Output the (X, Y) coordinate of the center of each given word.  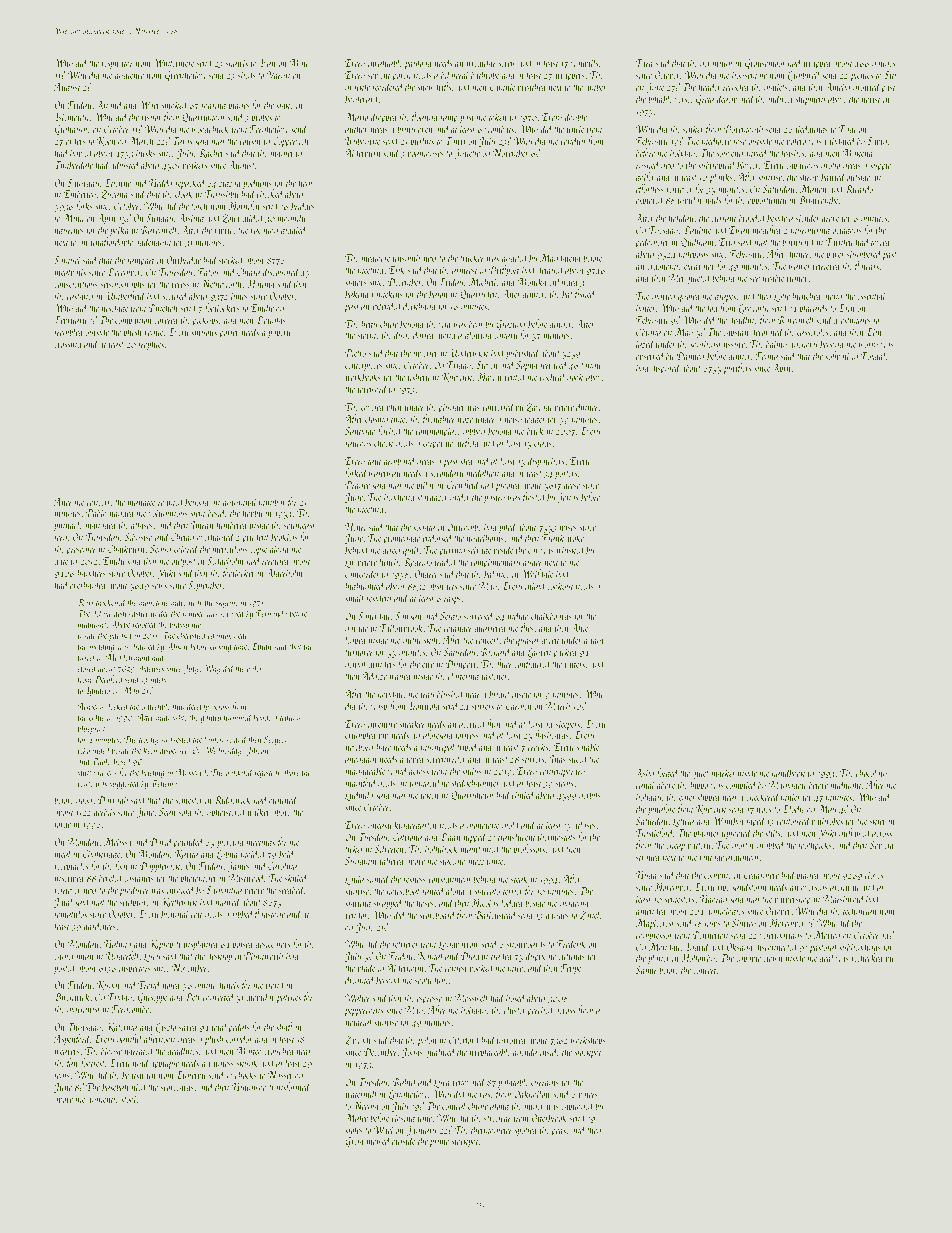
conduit (573, 140)
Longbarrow (459, 945)
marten (663, 297)
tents (62, 1076)
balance (497, 574)
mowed (379, 1140)
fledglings (811, 129)
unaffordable (112, 243)
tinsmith (406, 257)
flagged (122, 514)
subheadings (860, 948)
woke (575, 537)
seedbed (291, 889)
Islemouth (71, 116)
